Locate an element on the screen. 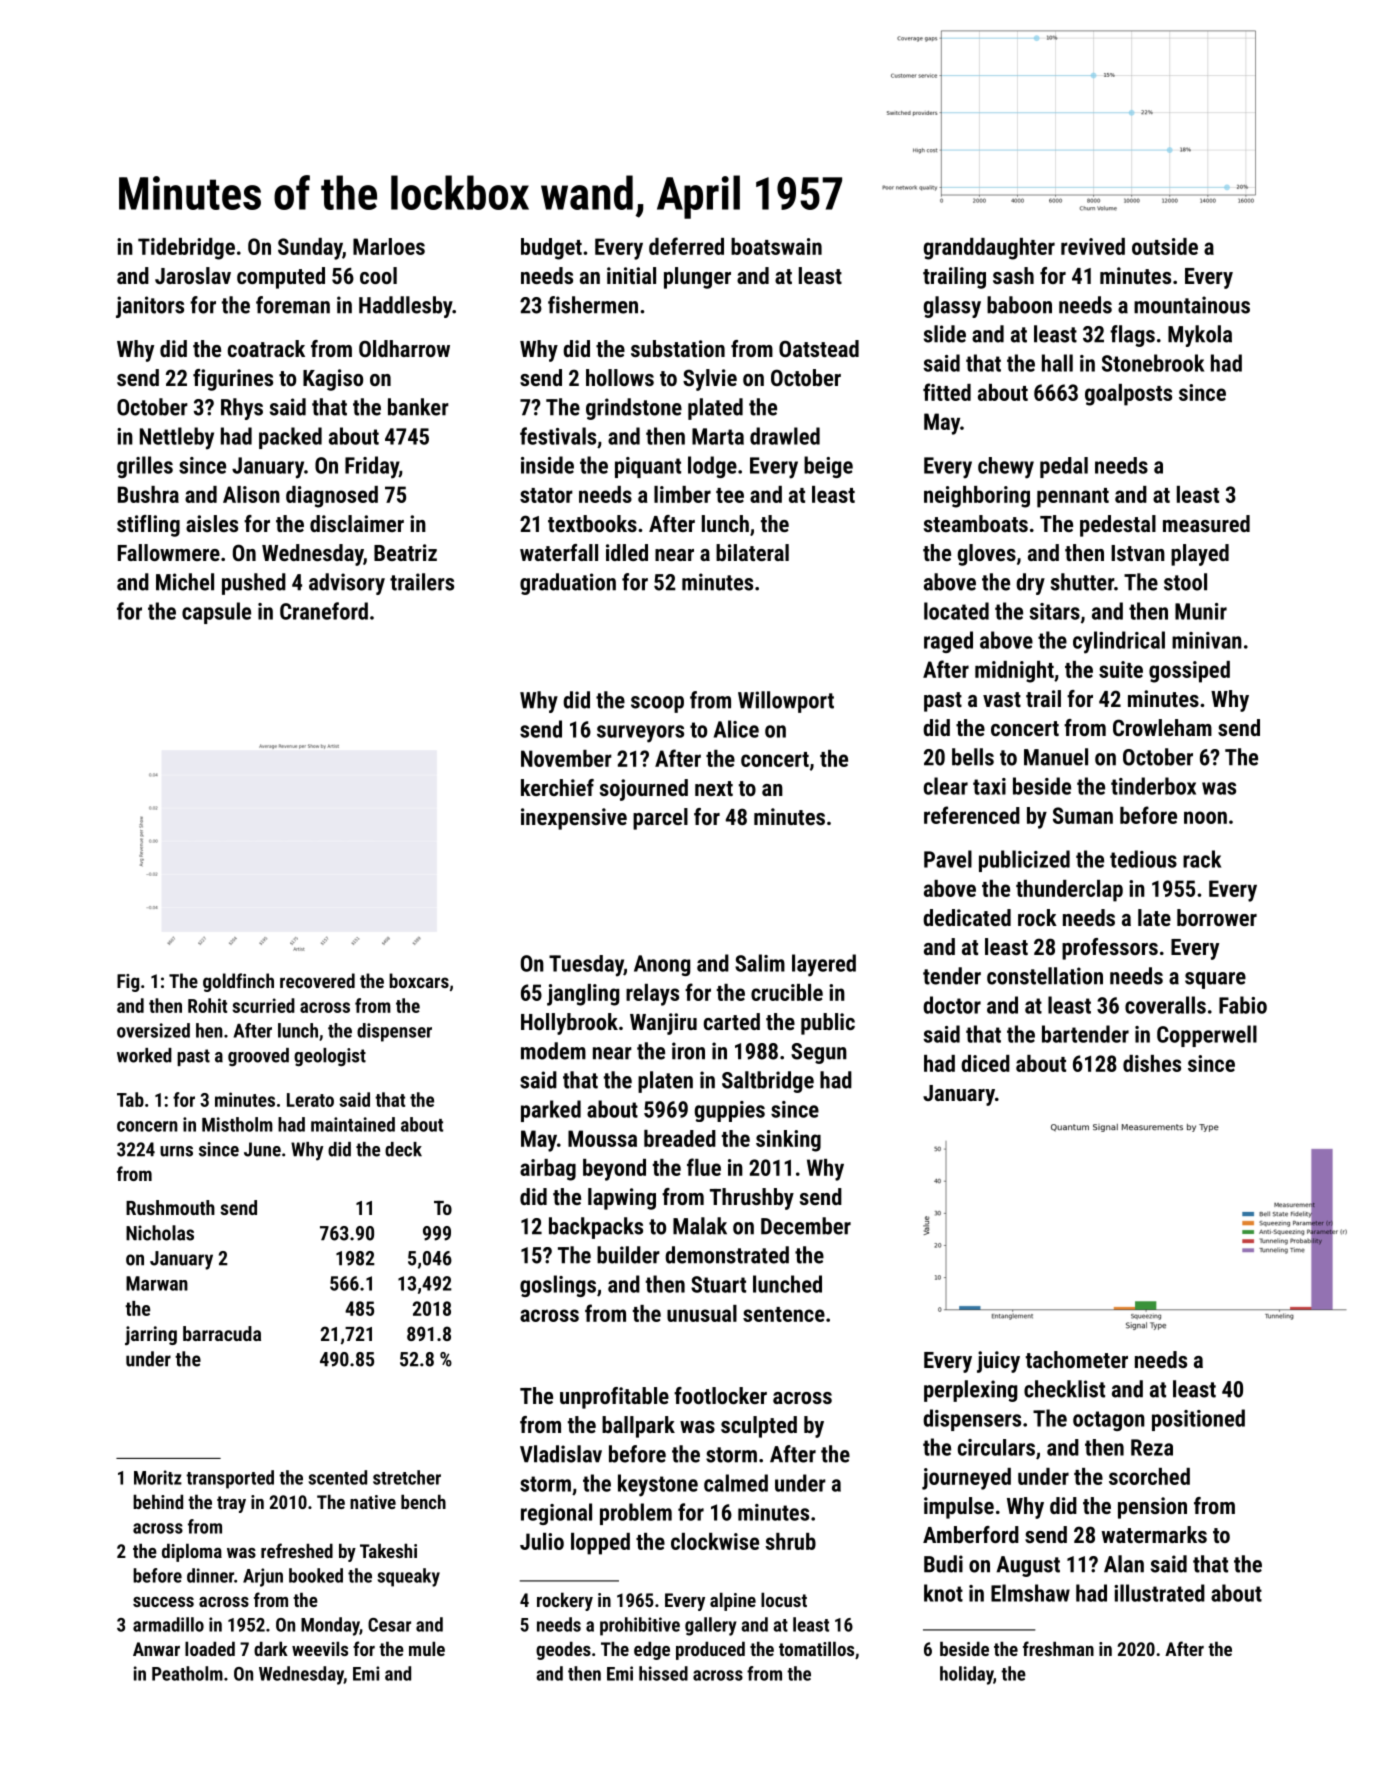 This screenshot has width=1384, height=1791. tachometer is located at coordinates (1077, 1359).
